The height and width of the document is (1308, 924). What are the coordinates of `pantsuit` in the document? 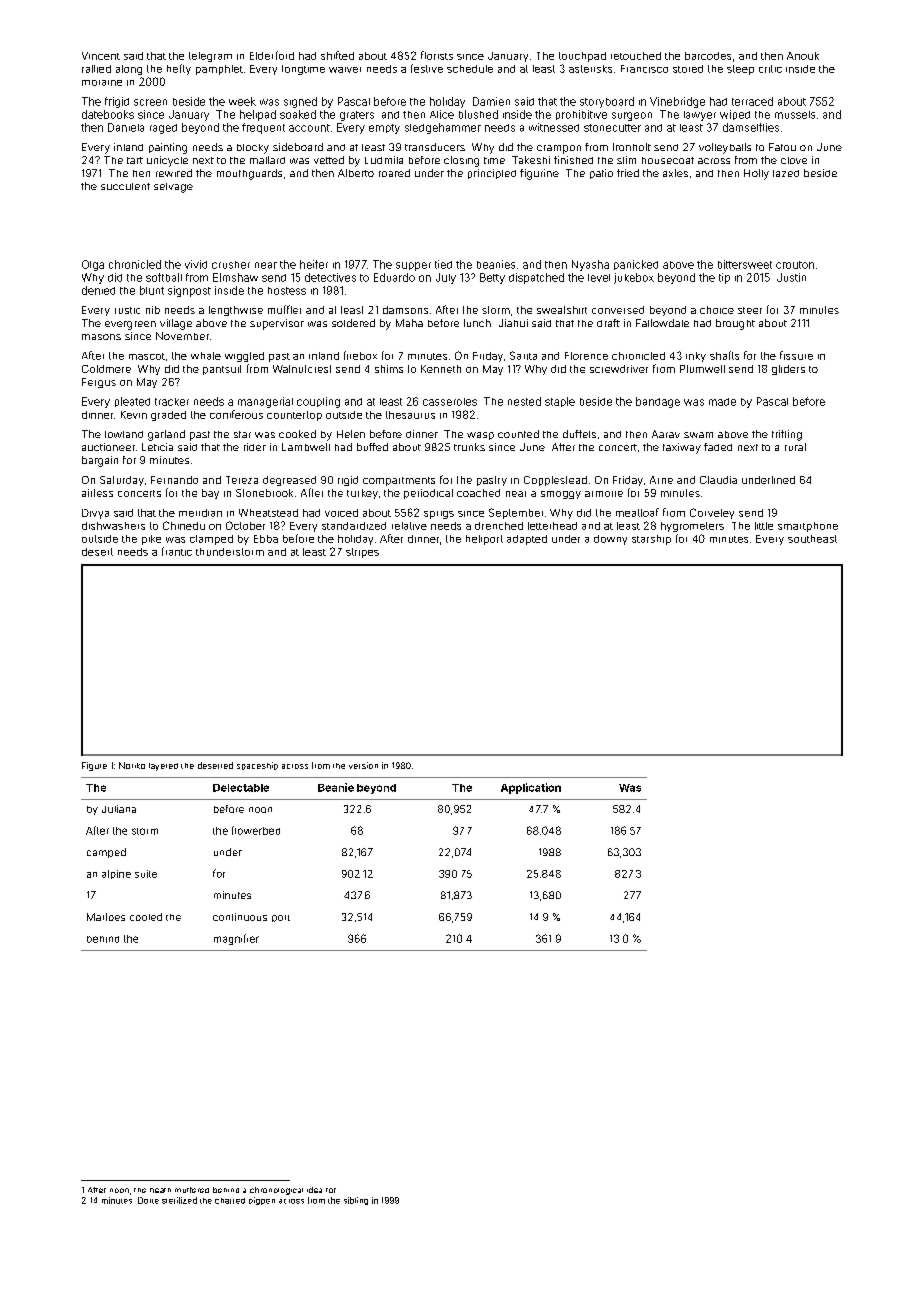 It's located at (222, 370).
